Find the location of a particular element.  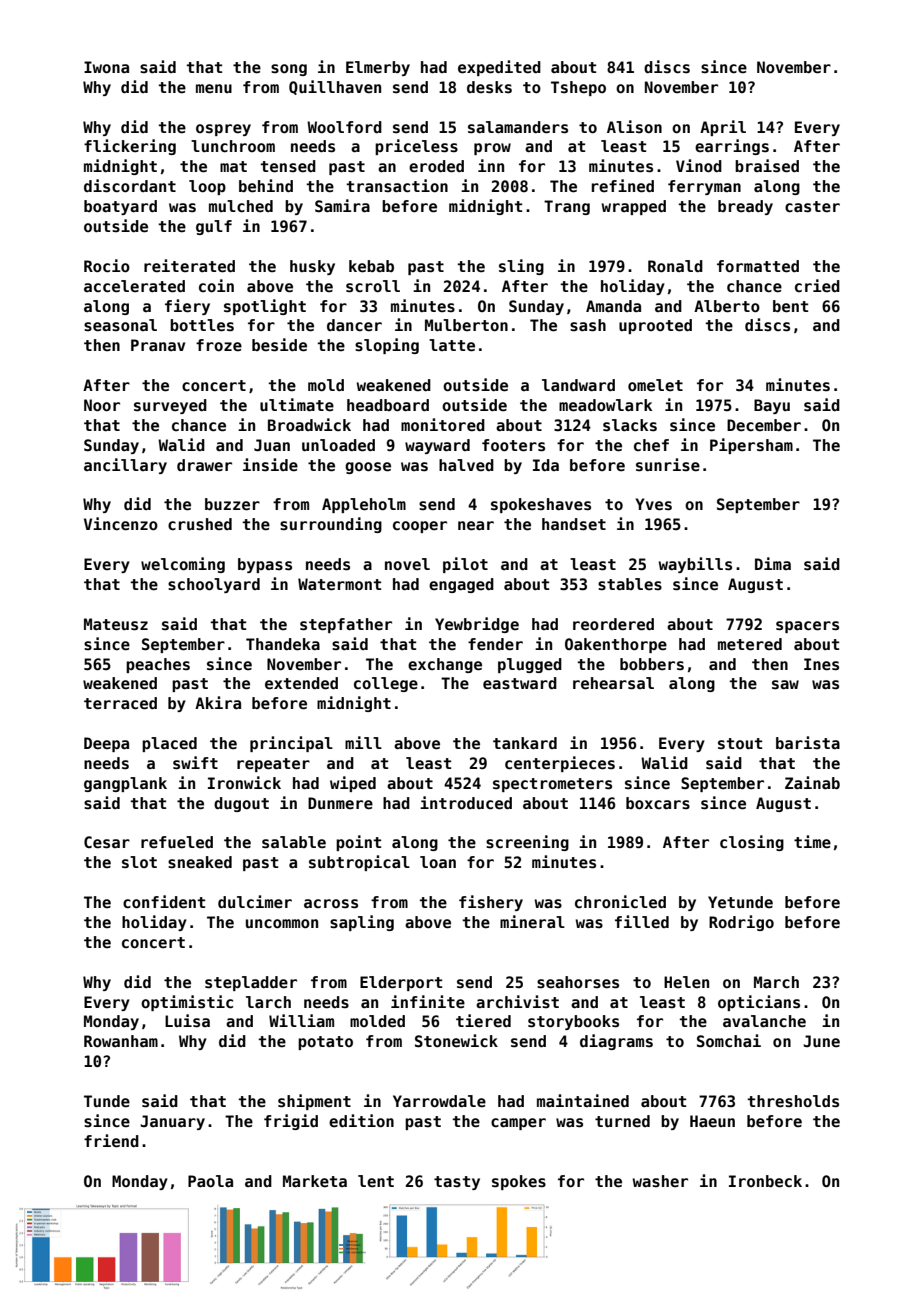

Bayu is located at coordinates (772, 406).
